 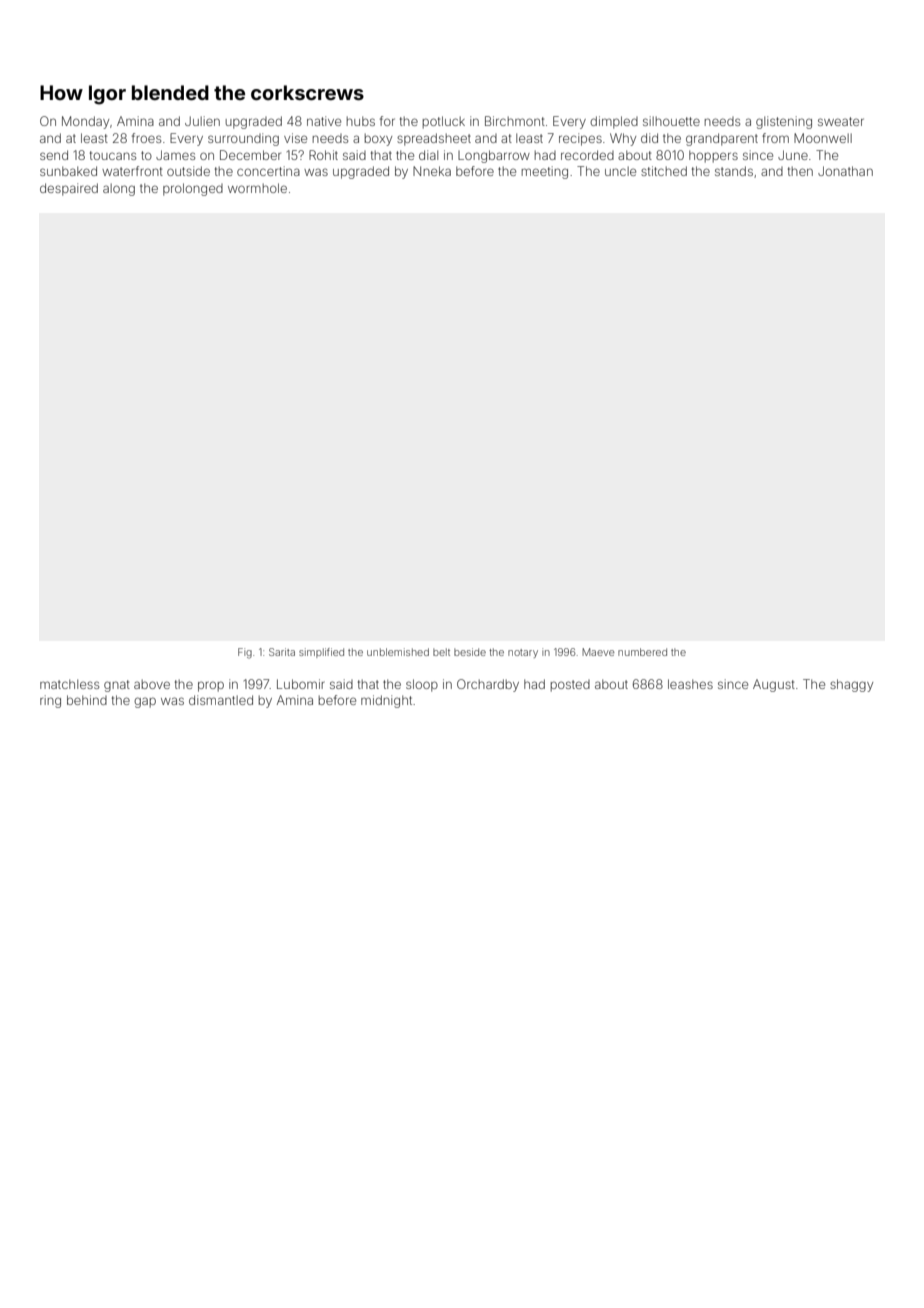 I want to click on dismantled, so click(x=221, y=700).
